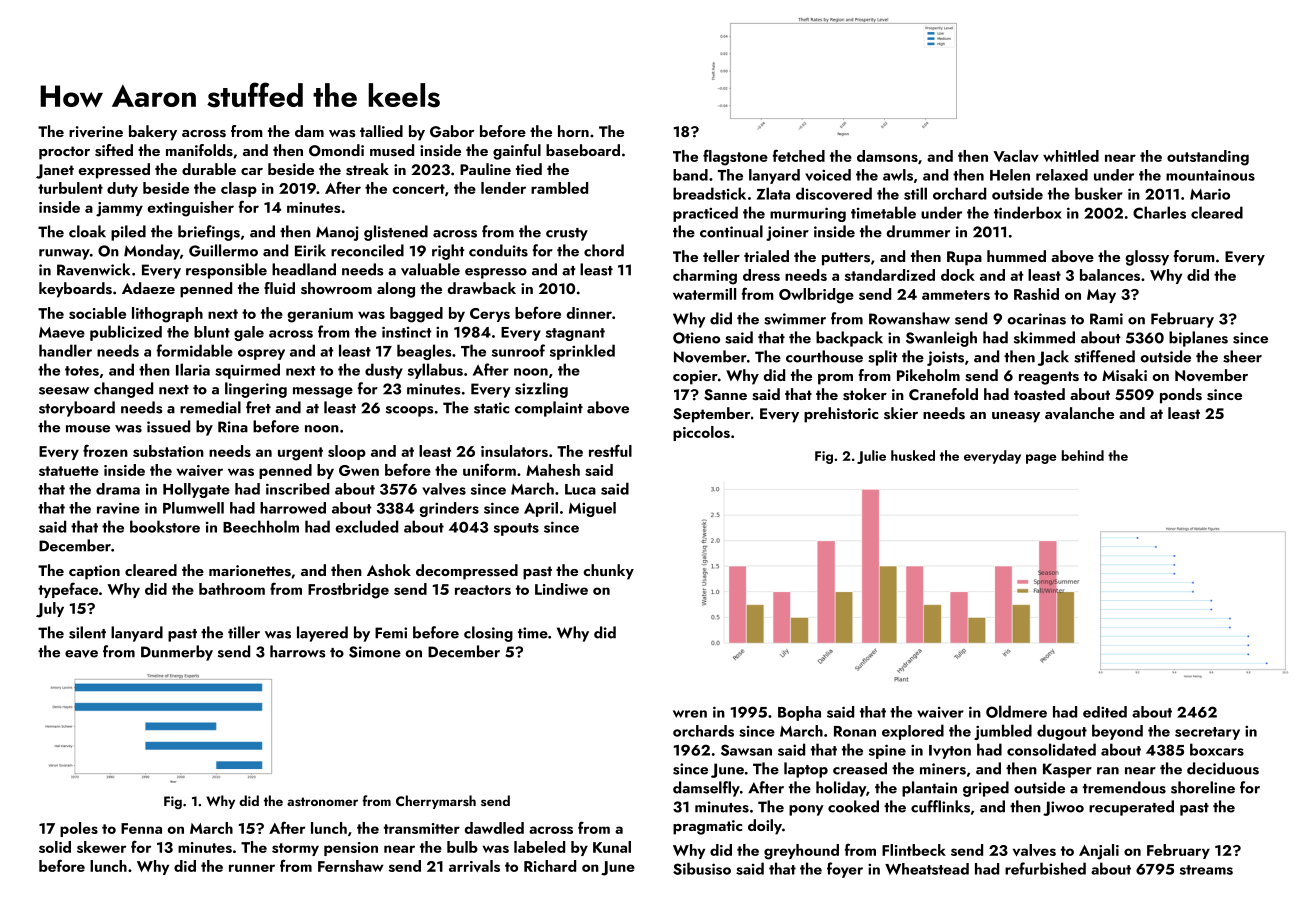 Image resolution: width=1308 pixels, height=924 pixels. Describe the element at coordinates (799, 713) in the page. I see `Bopha` at that location.
